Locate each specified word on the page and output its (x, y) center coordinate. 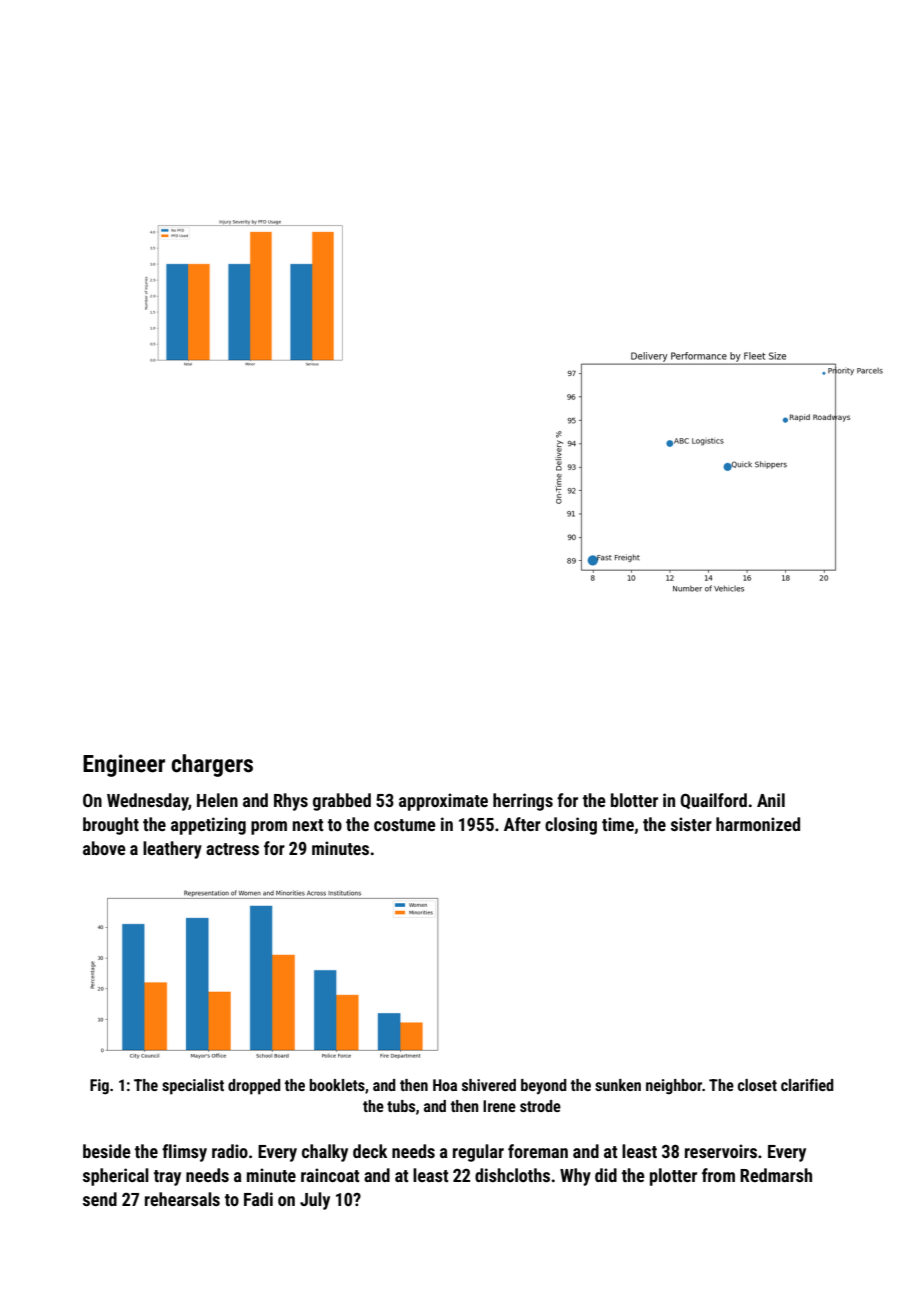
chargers (212, 765)
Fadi (258, 1199)
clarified (807, 1084)
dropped (254, 1087)
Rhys (291, 802)
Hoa (445, 1085)
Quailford (713, 801)
